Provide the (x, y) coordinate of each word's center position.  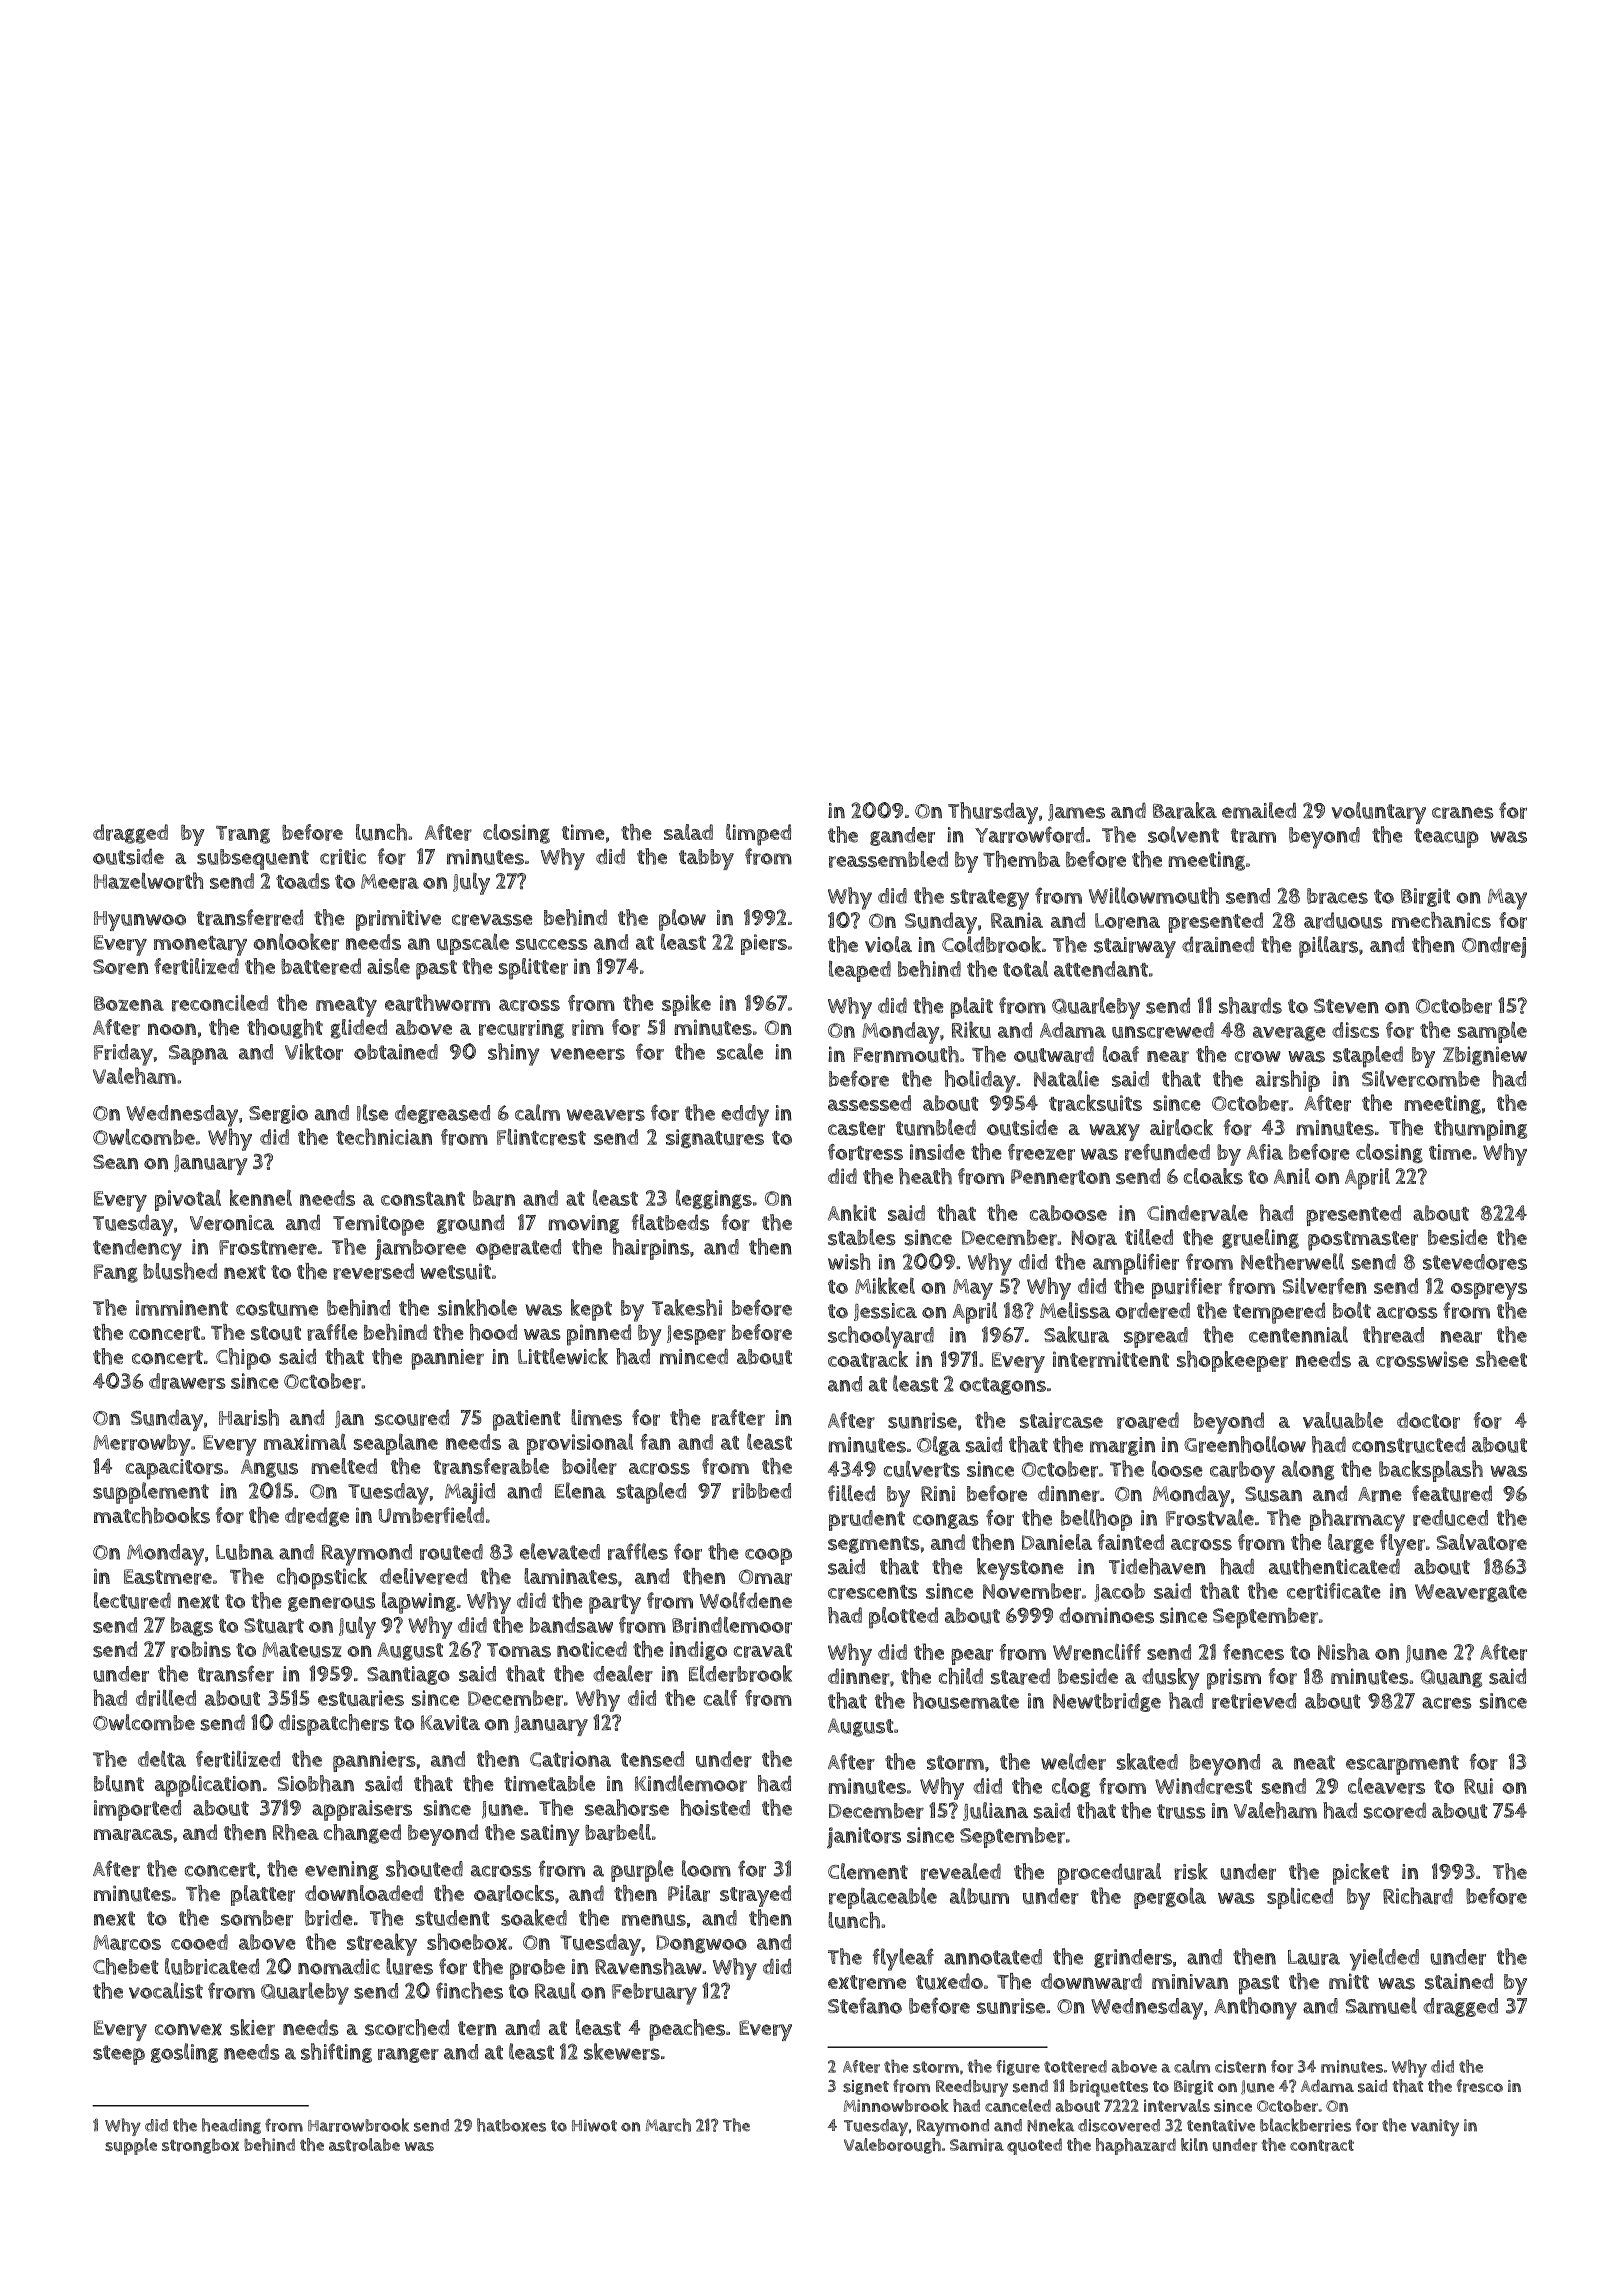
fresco (1479, 2086)
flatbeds (670, 1222)
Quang (1451, 1678)
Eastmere (168, 1577)
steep (119, 2055)
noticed (592, 1649)
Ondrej (1494, 947)
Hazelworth (148, 881)
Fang (116, 1273)
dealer (623, 1673)
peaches (687, 2030)
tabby (706, 859)
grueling (1260, 1239)
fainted (1131, 1542)
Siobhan (316, 1783)
